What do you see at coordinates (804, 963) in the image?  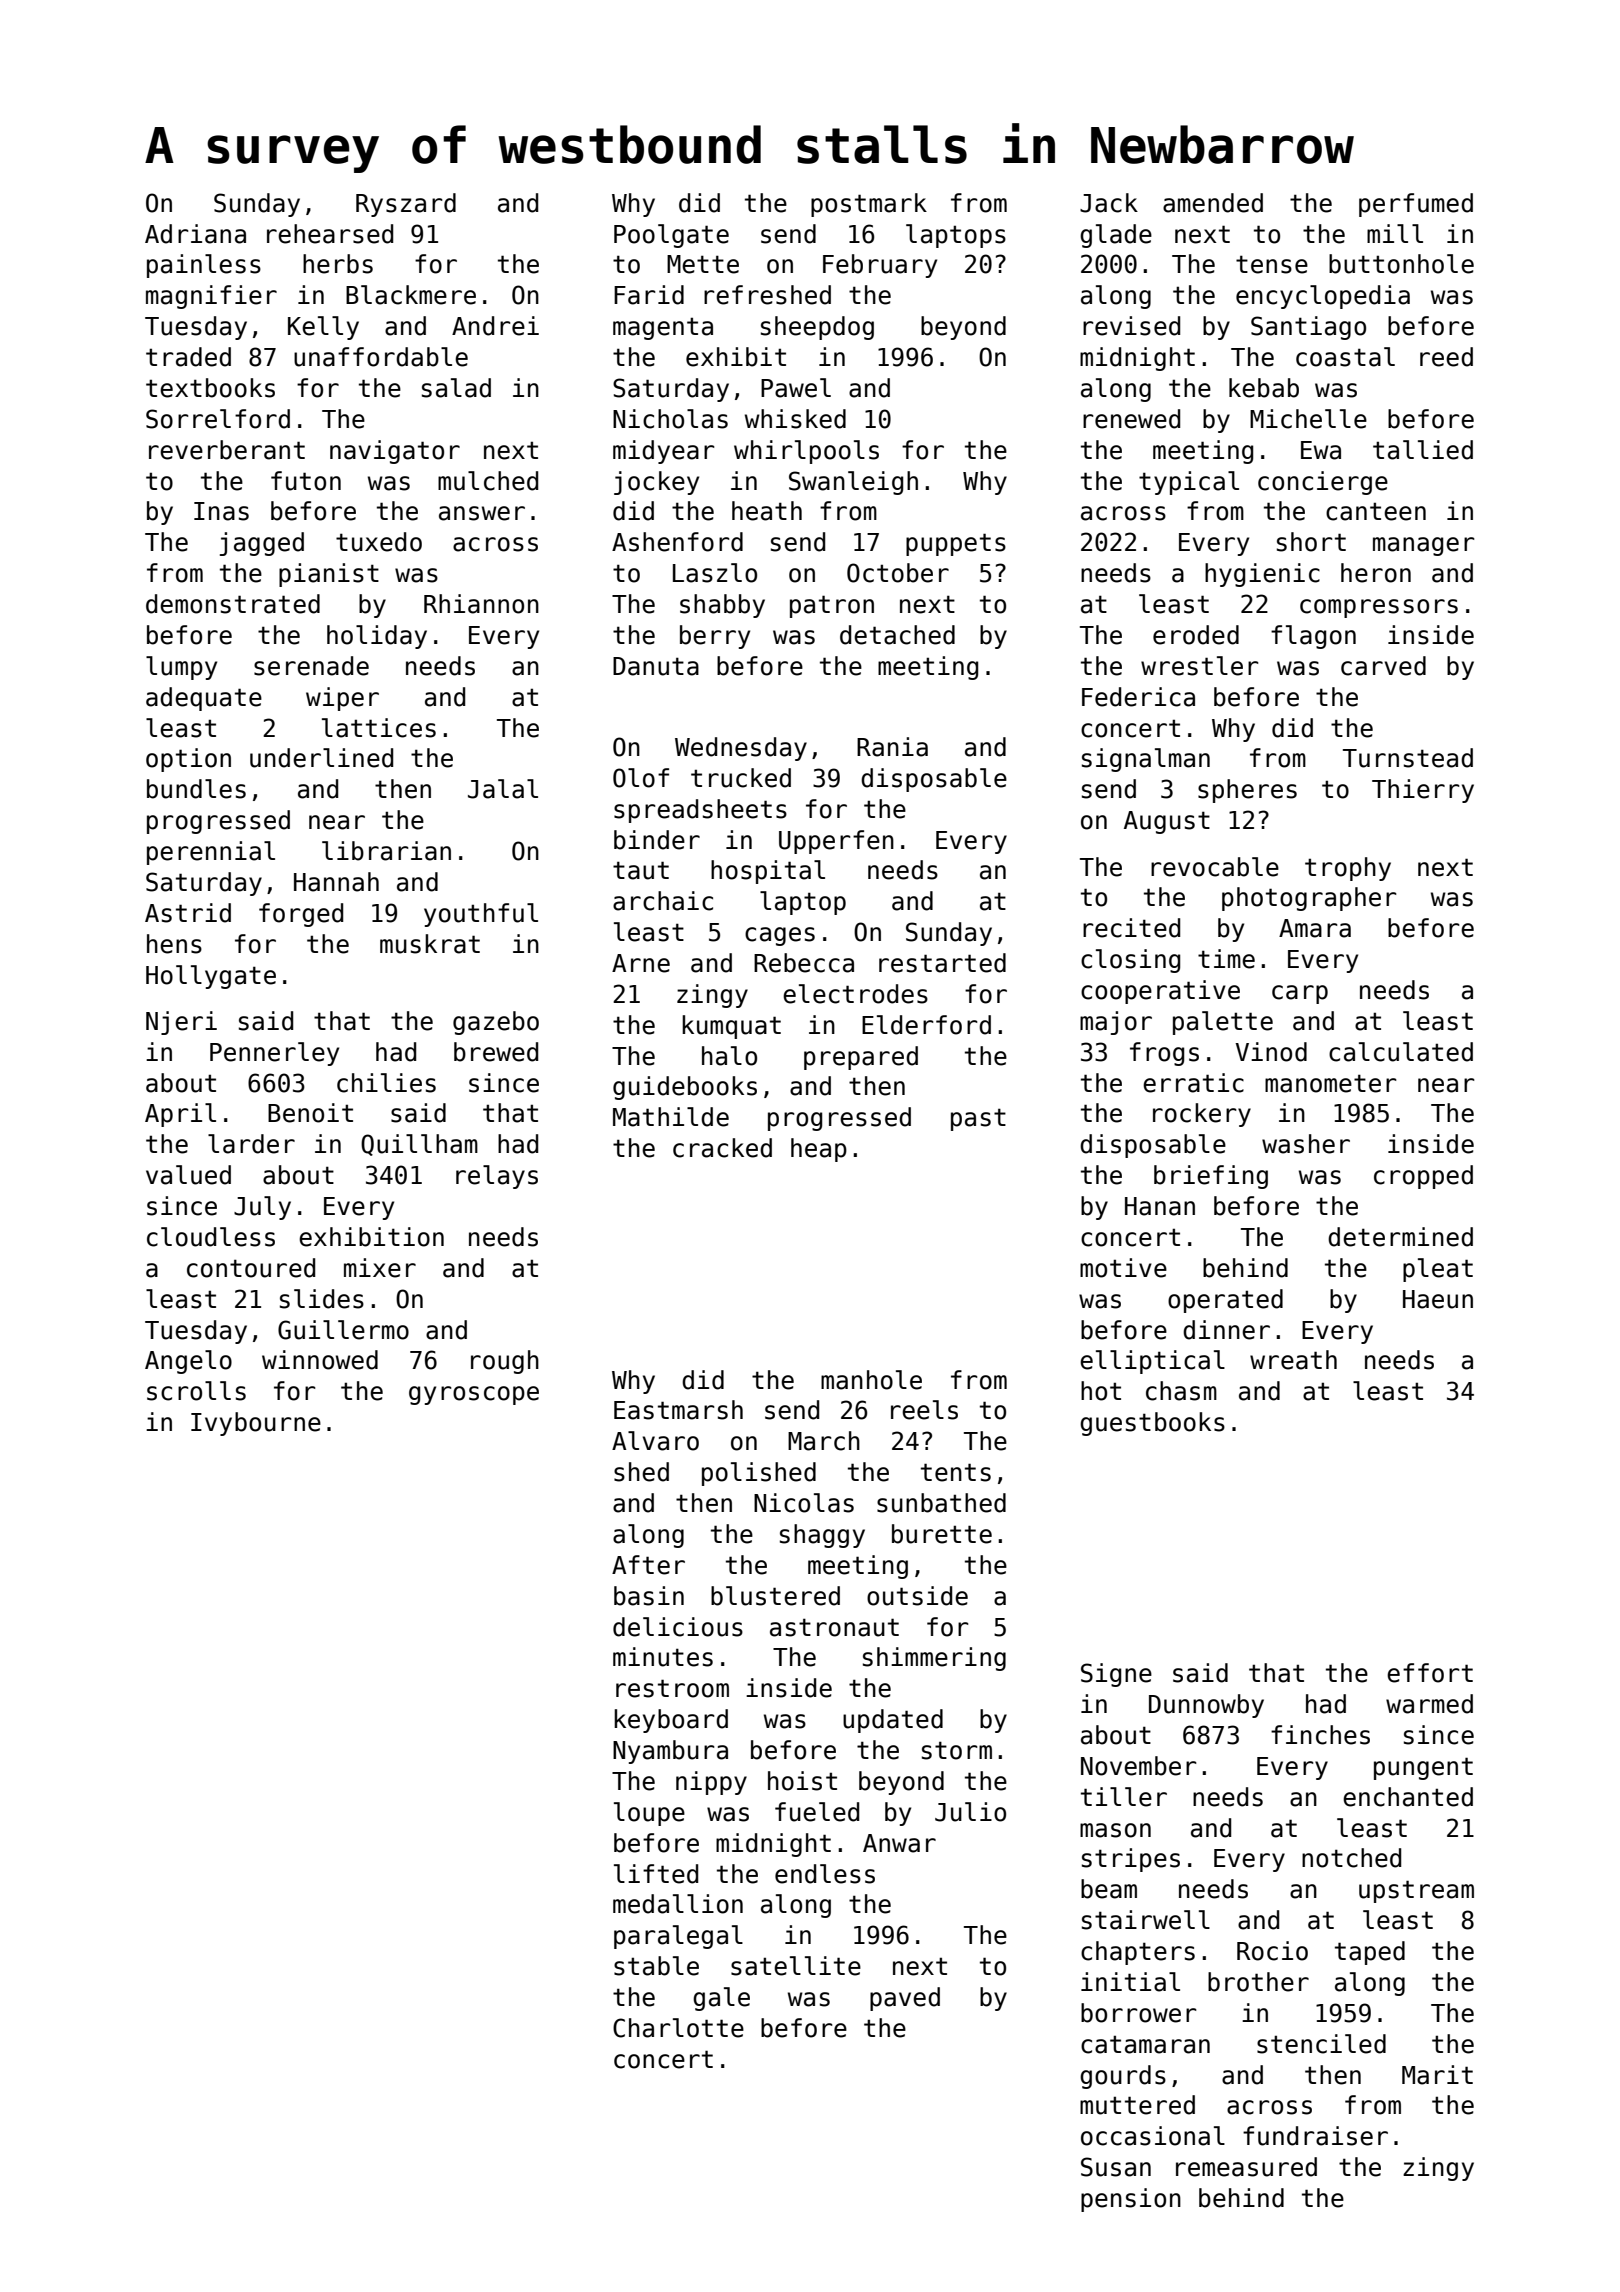 I see `Rebecca` at bounding box center [804, 963].
